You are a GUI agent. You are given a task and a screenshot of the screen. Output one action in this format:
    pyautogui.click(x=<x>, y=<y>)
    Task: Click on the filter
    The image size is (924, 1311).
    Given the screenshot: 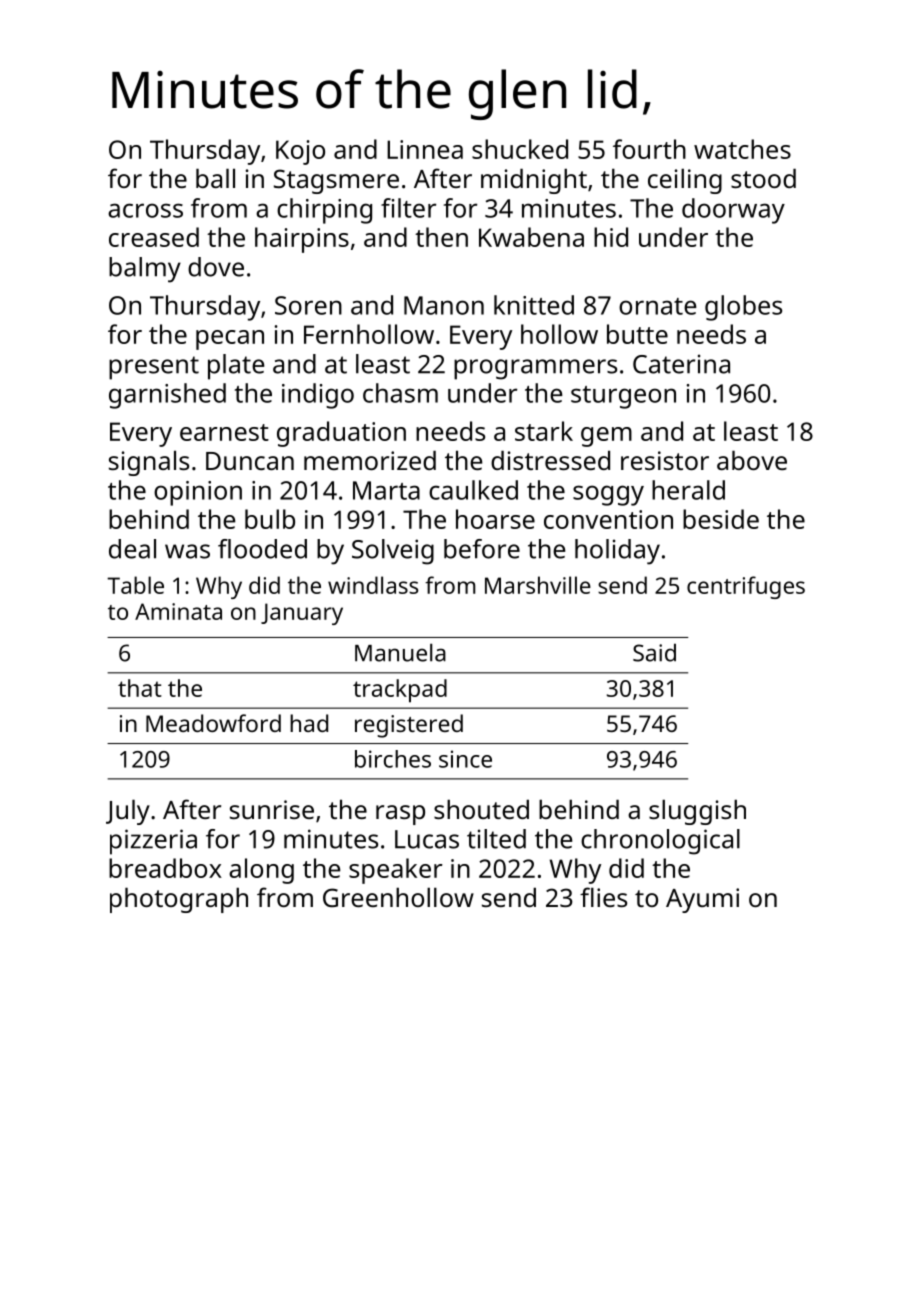 What is the action you would take?
    pyautogui.click(x=408, y=208)
